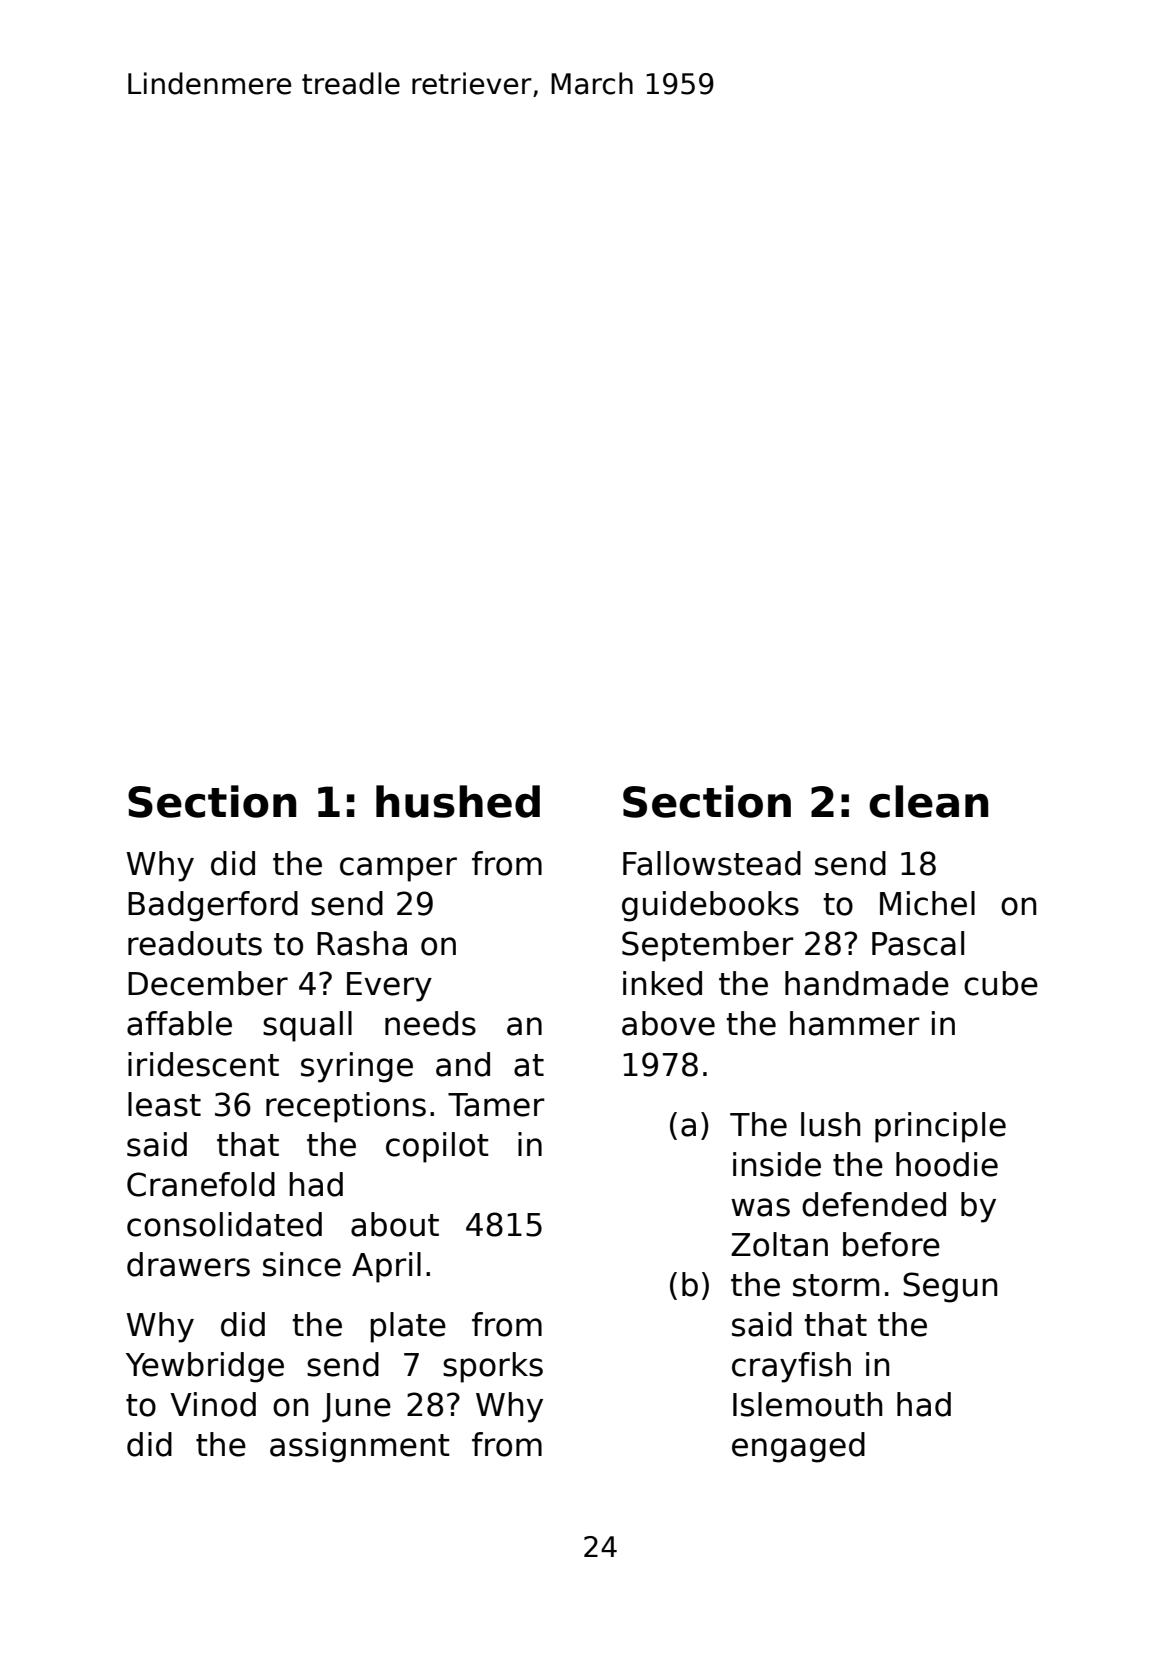 This screenshot has height=1654, width=1165. I want to click on crayfish, so click(791, 1367).
